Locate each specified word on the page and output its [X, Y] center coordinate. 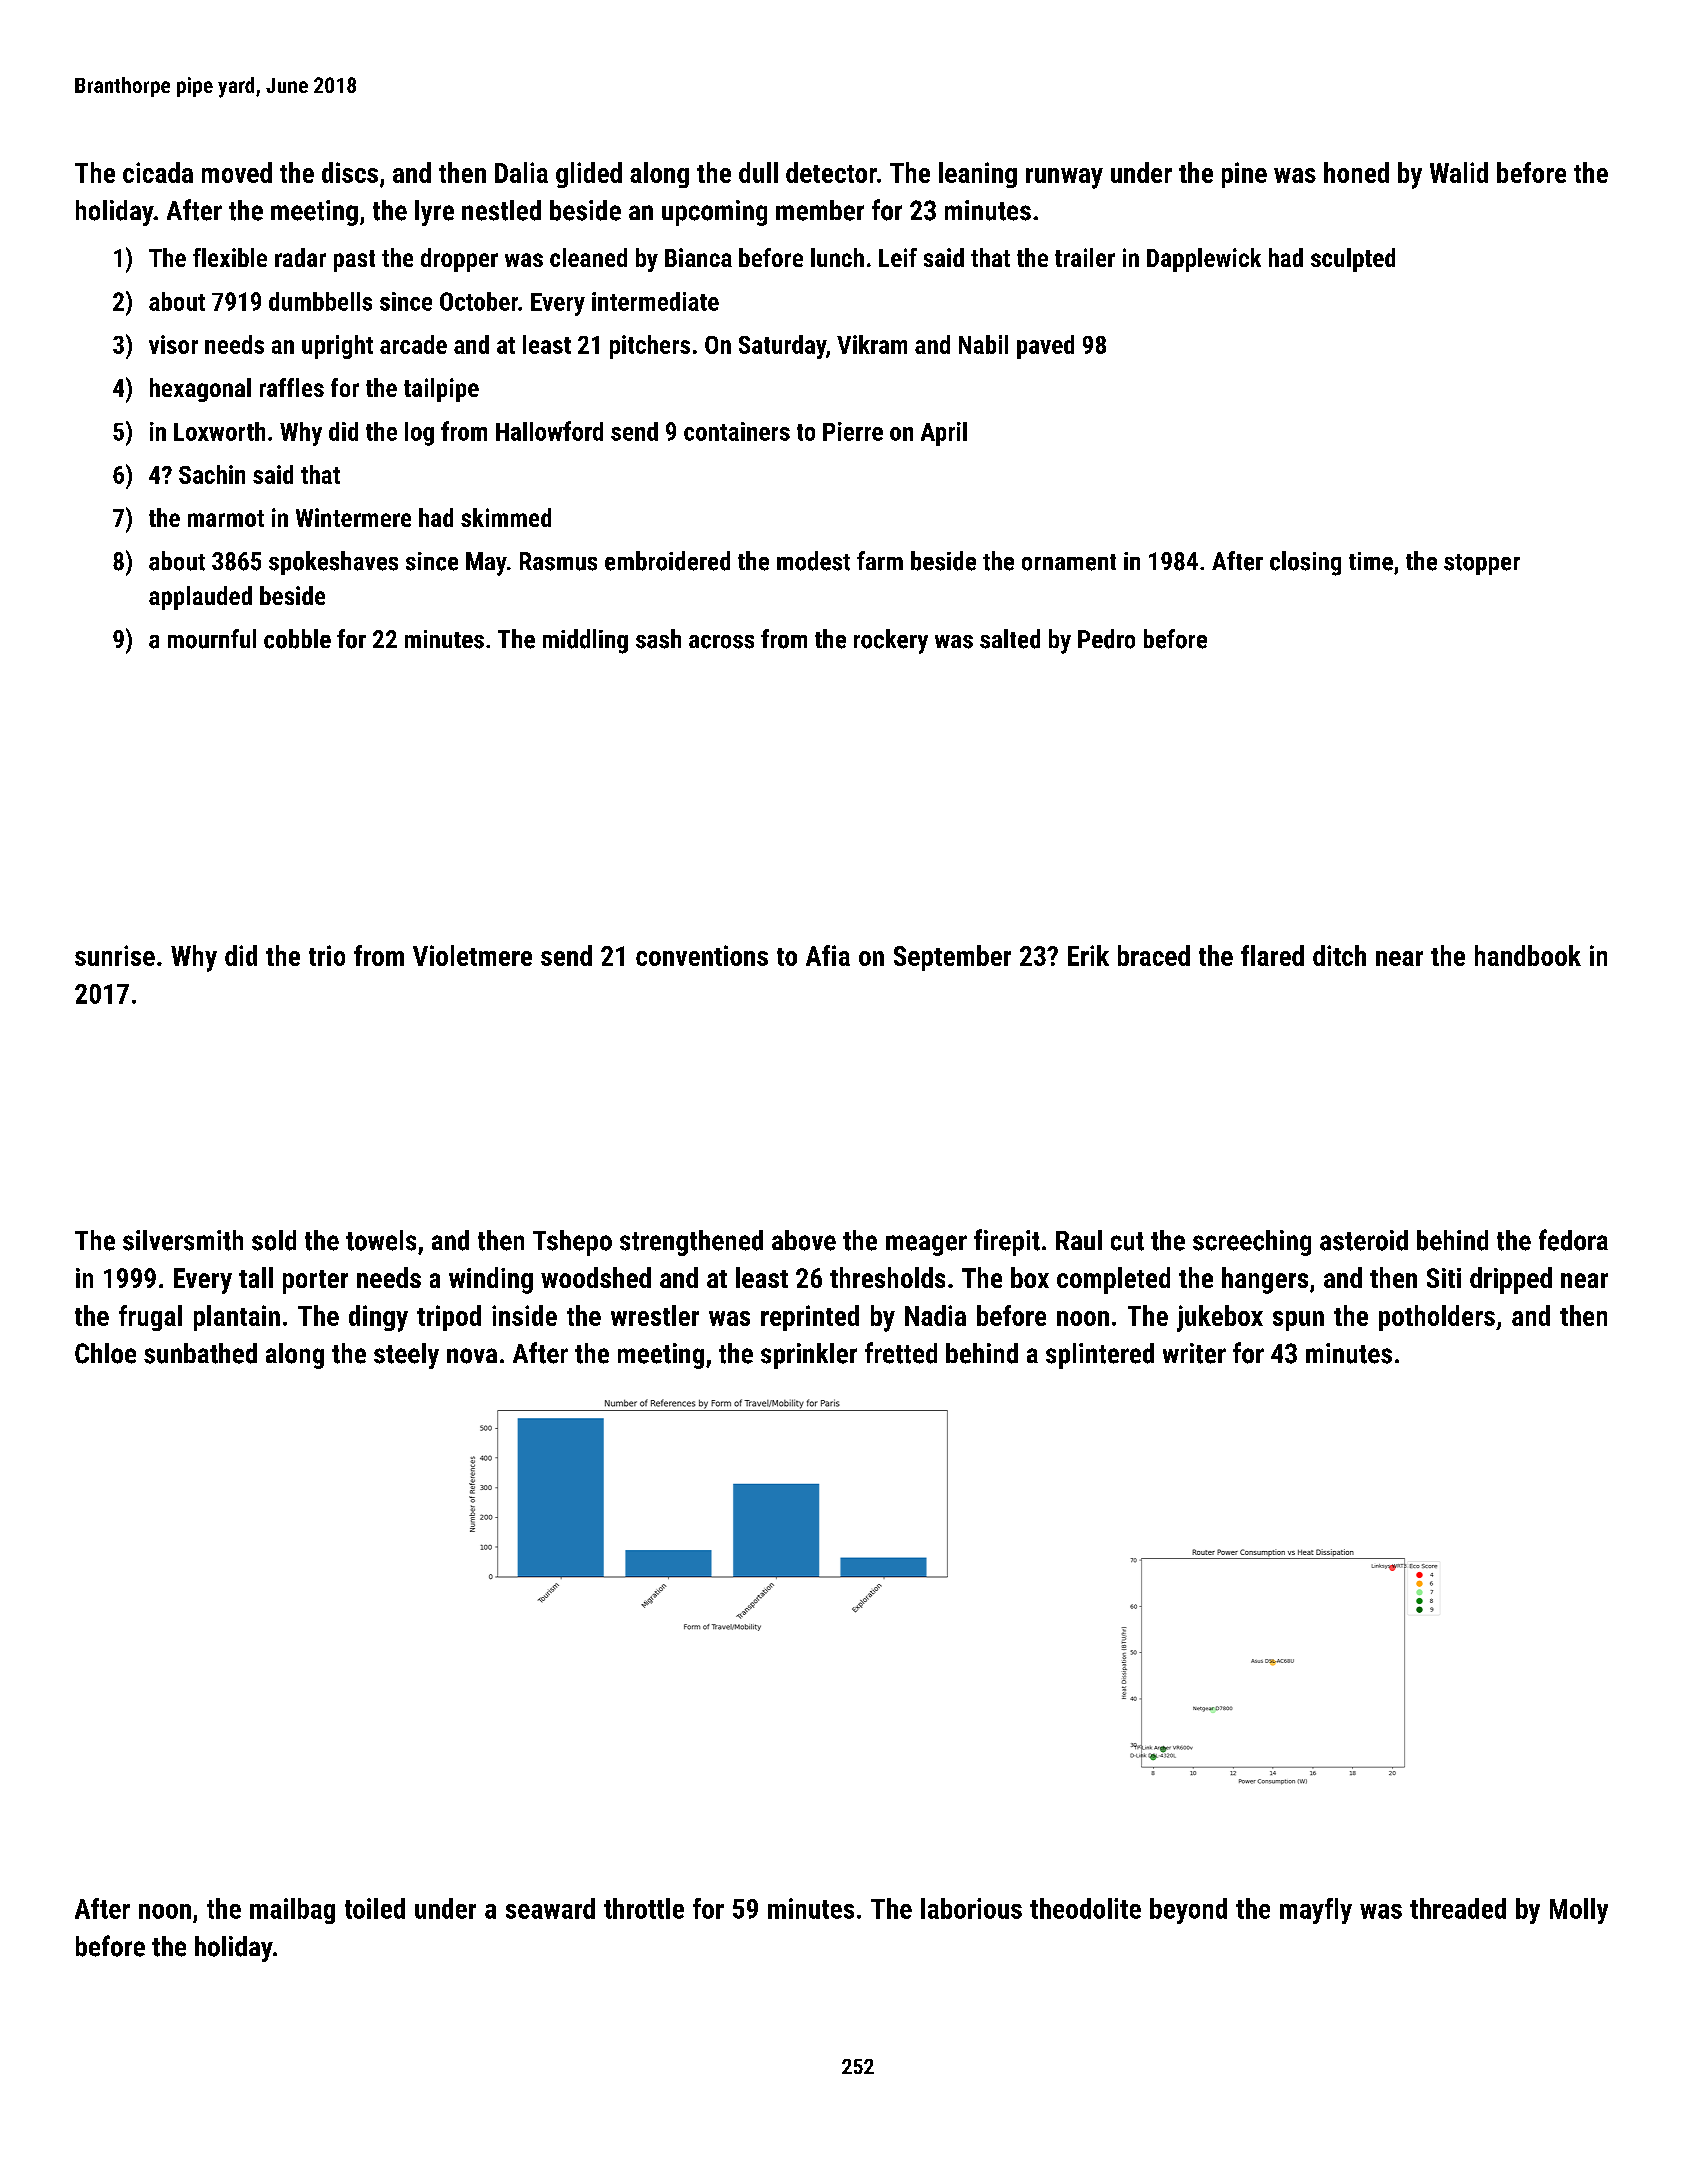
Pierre [853, 431]
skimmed [506, 517]
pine [1244, 175]
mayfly [1316, 1911]
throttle [644, 1908]
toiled [375, 1908]
